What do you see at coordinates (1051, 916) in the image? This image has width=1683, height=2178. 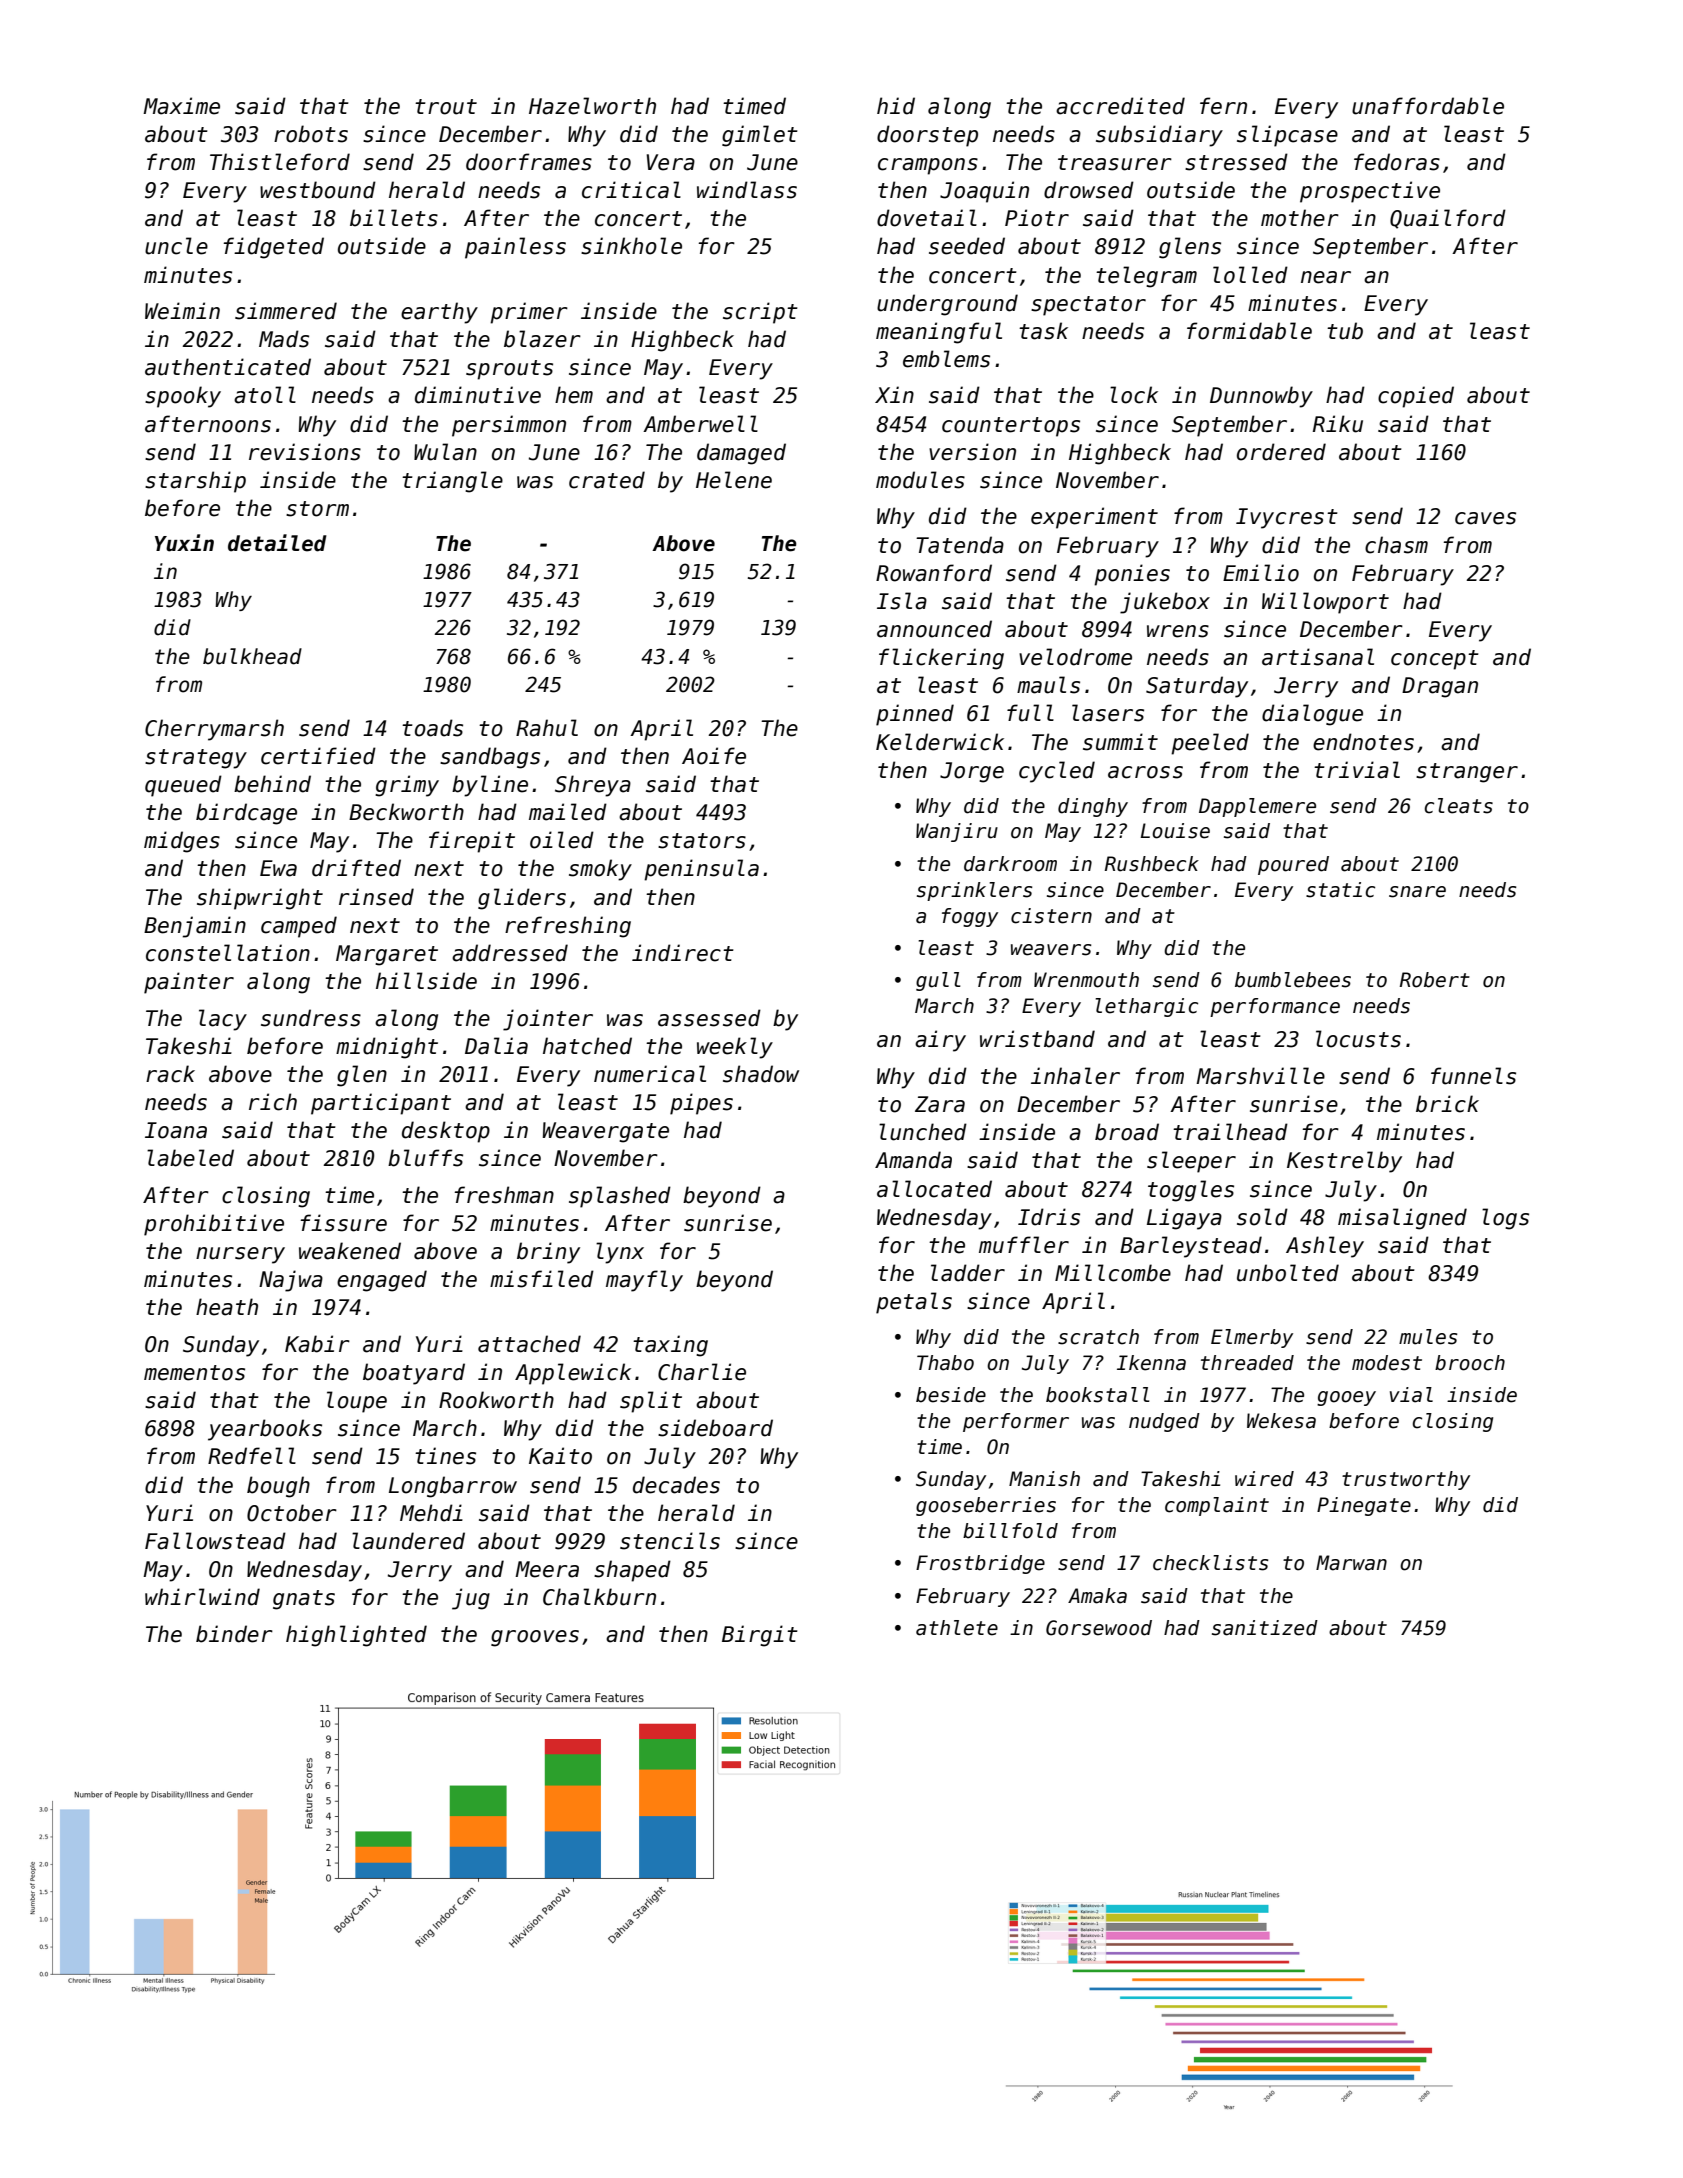 I see `cistern` at bounding box center [1051, 916].
